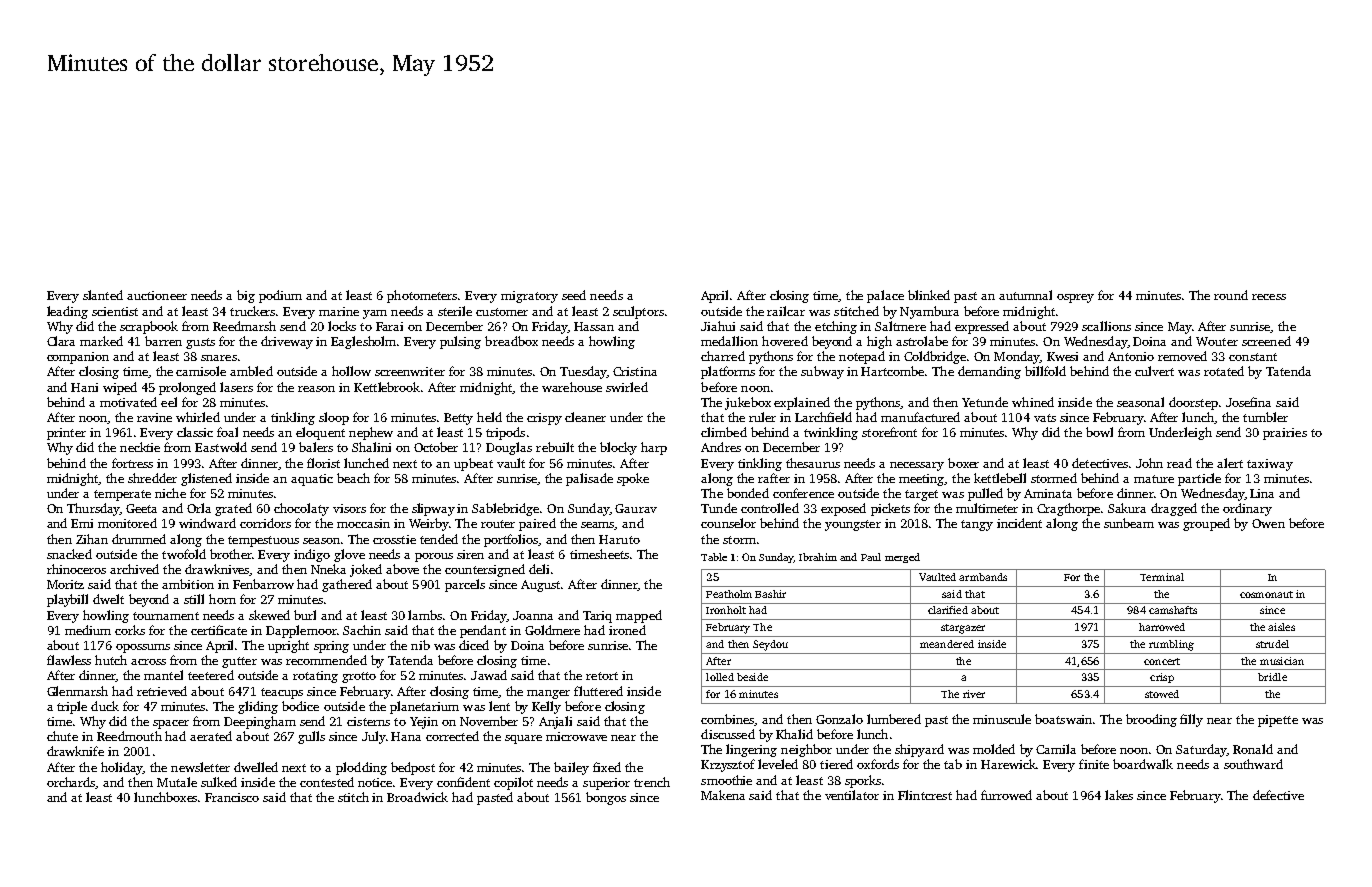  I want to click on rotated, so click(1224, 371).
